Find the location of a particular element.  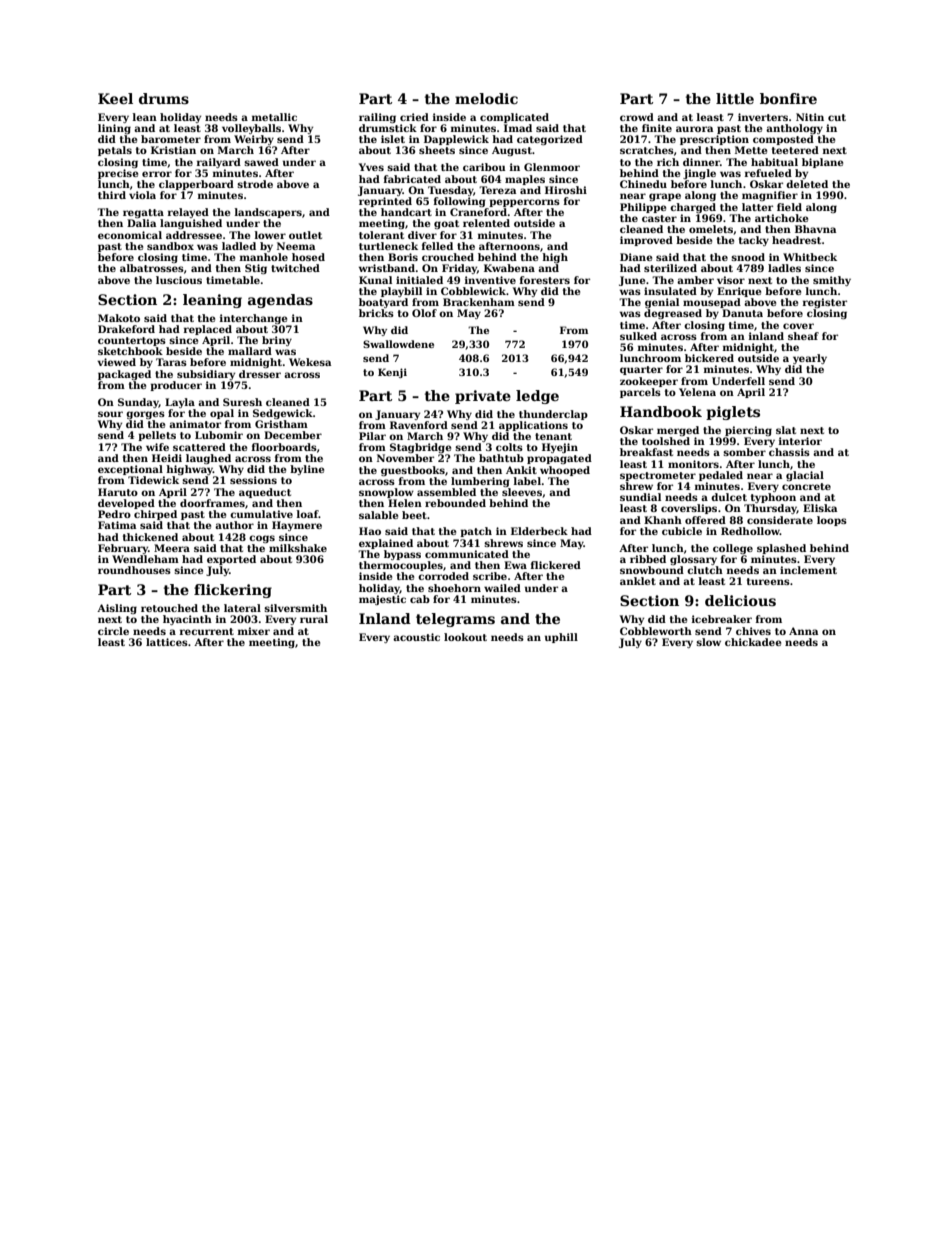

relented is located at coordinates (486, 223).
